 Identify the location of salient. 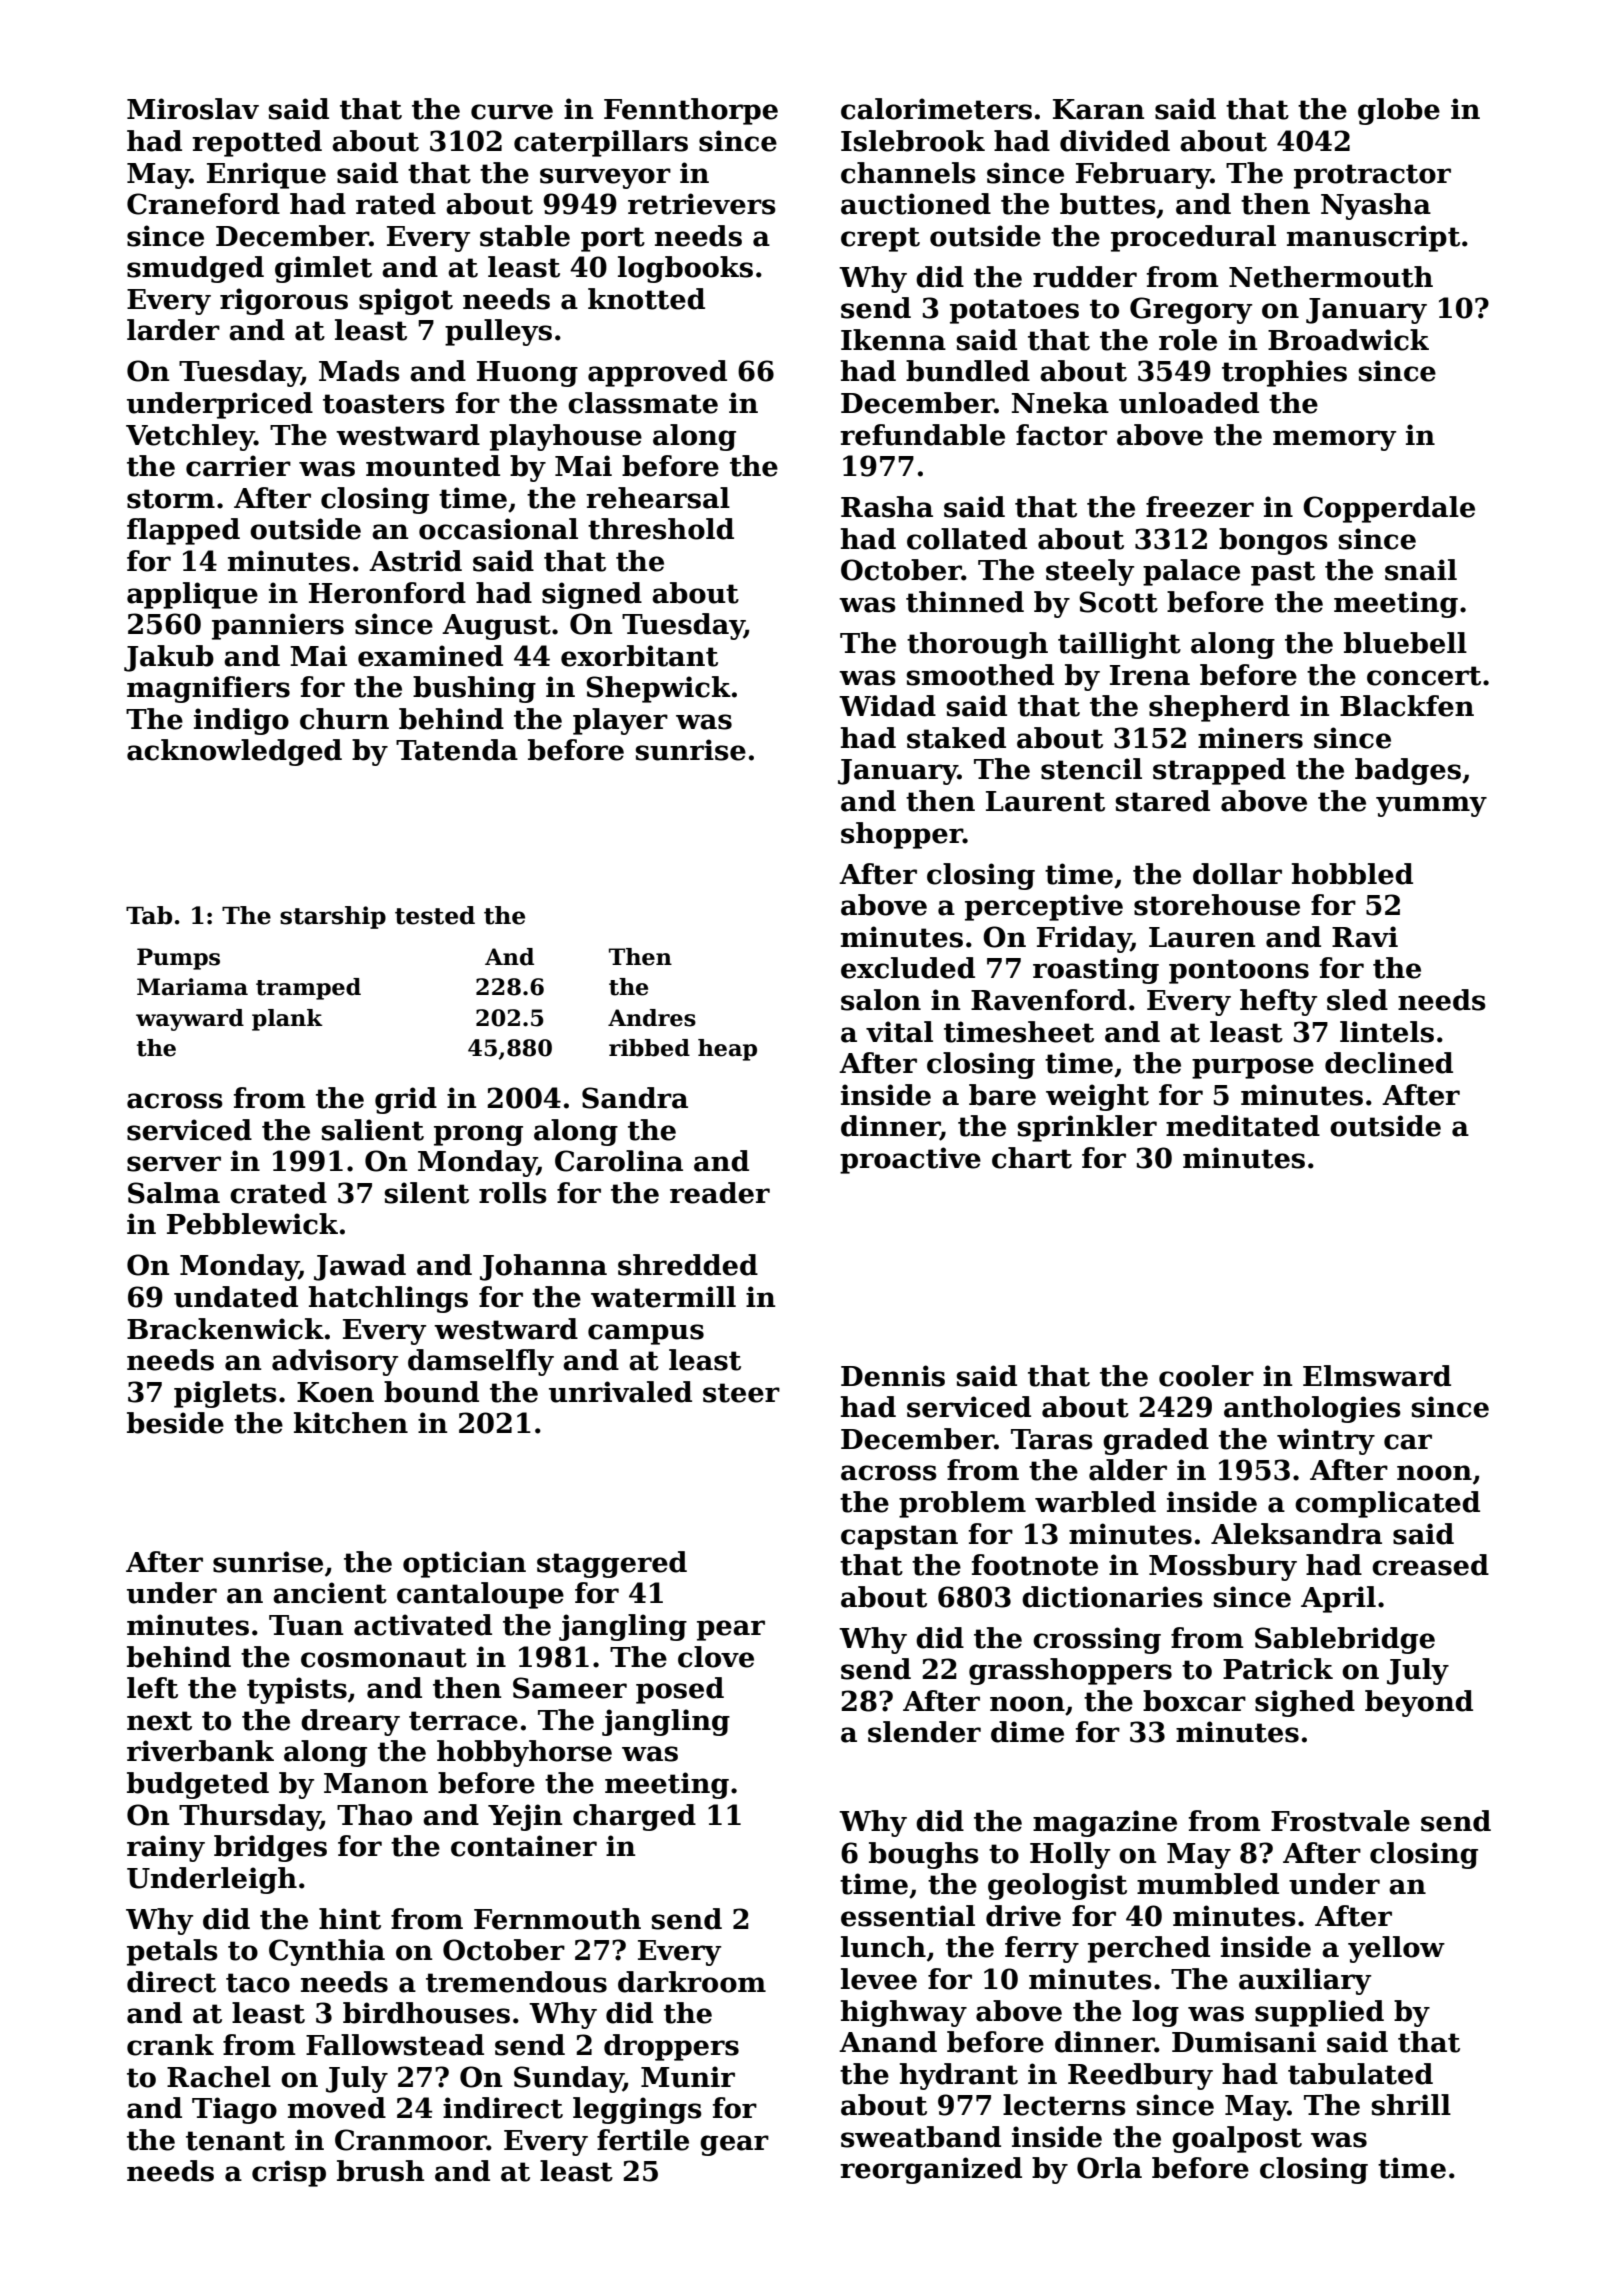
(373, 1130).
